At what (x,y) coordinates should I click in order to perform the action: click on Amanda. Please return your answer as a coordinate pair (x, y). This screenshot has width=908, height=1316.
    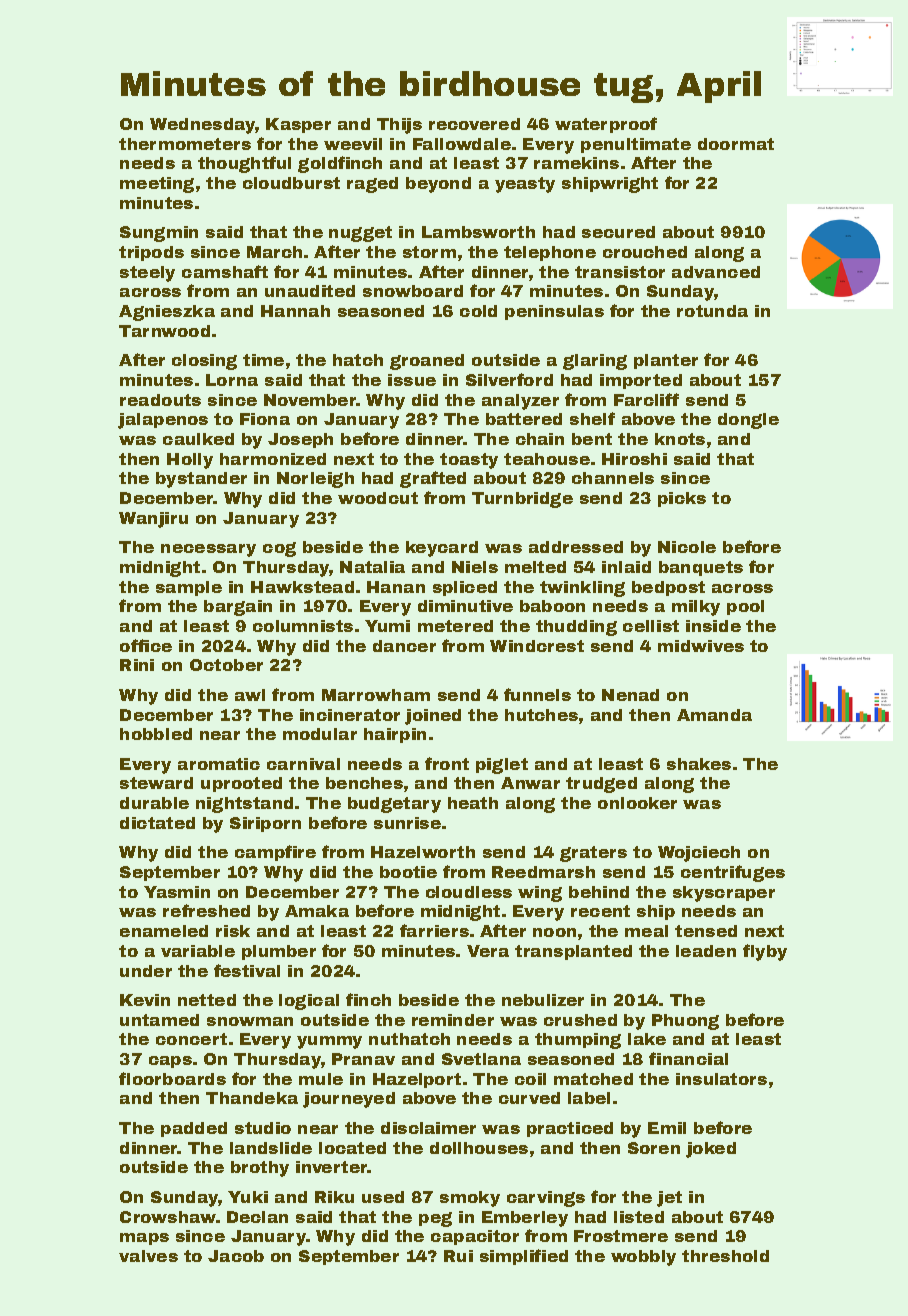
    Looking at the image, I should click on (714, 715).
